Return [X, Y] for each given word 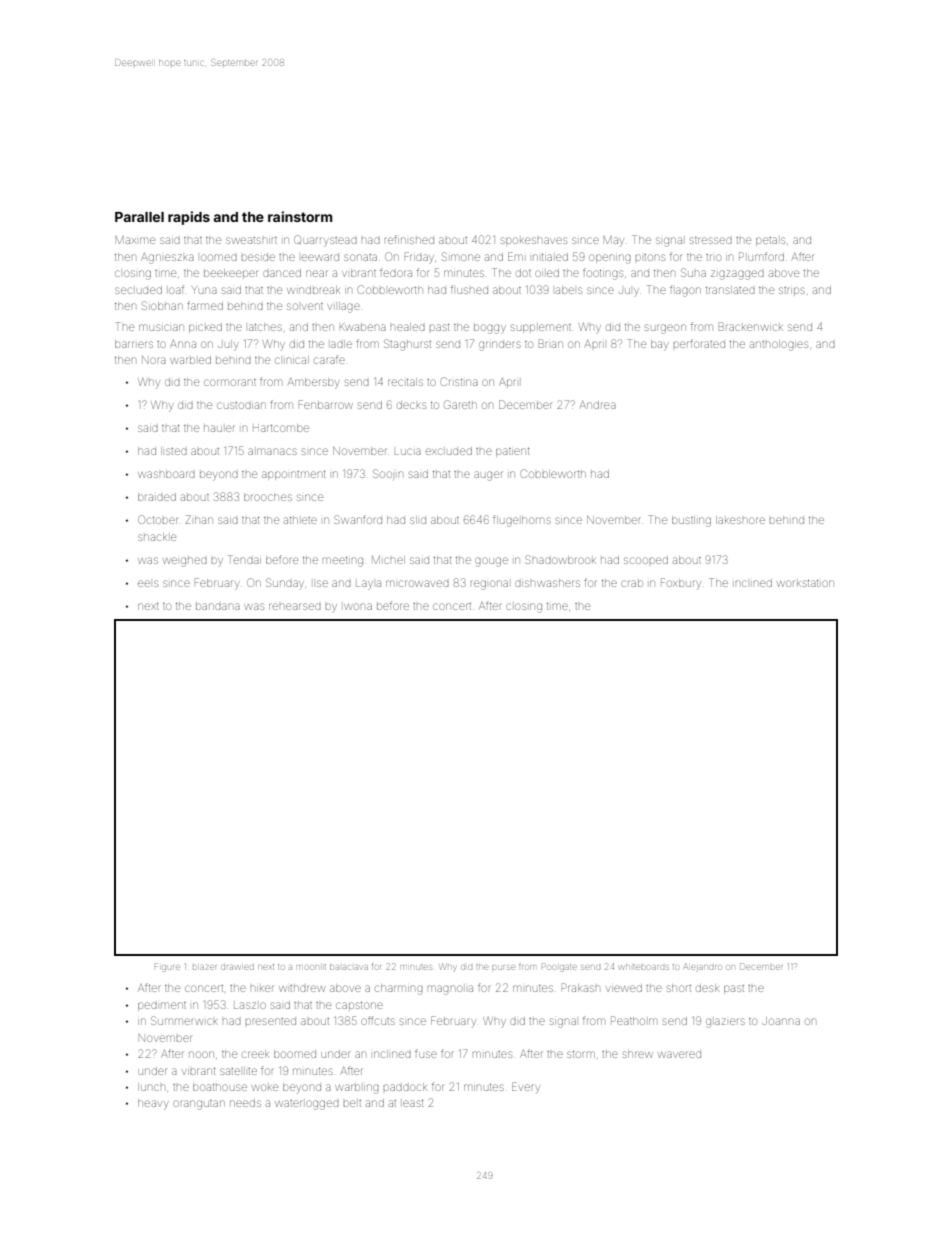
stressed [711, 240]
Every [526, 1088]
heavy [153, 1104]
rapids [189, 218]
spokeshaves [534, 241]
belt [352, 1103]
